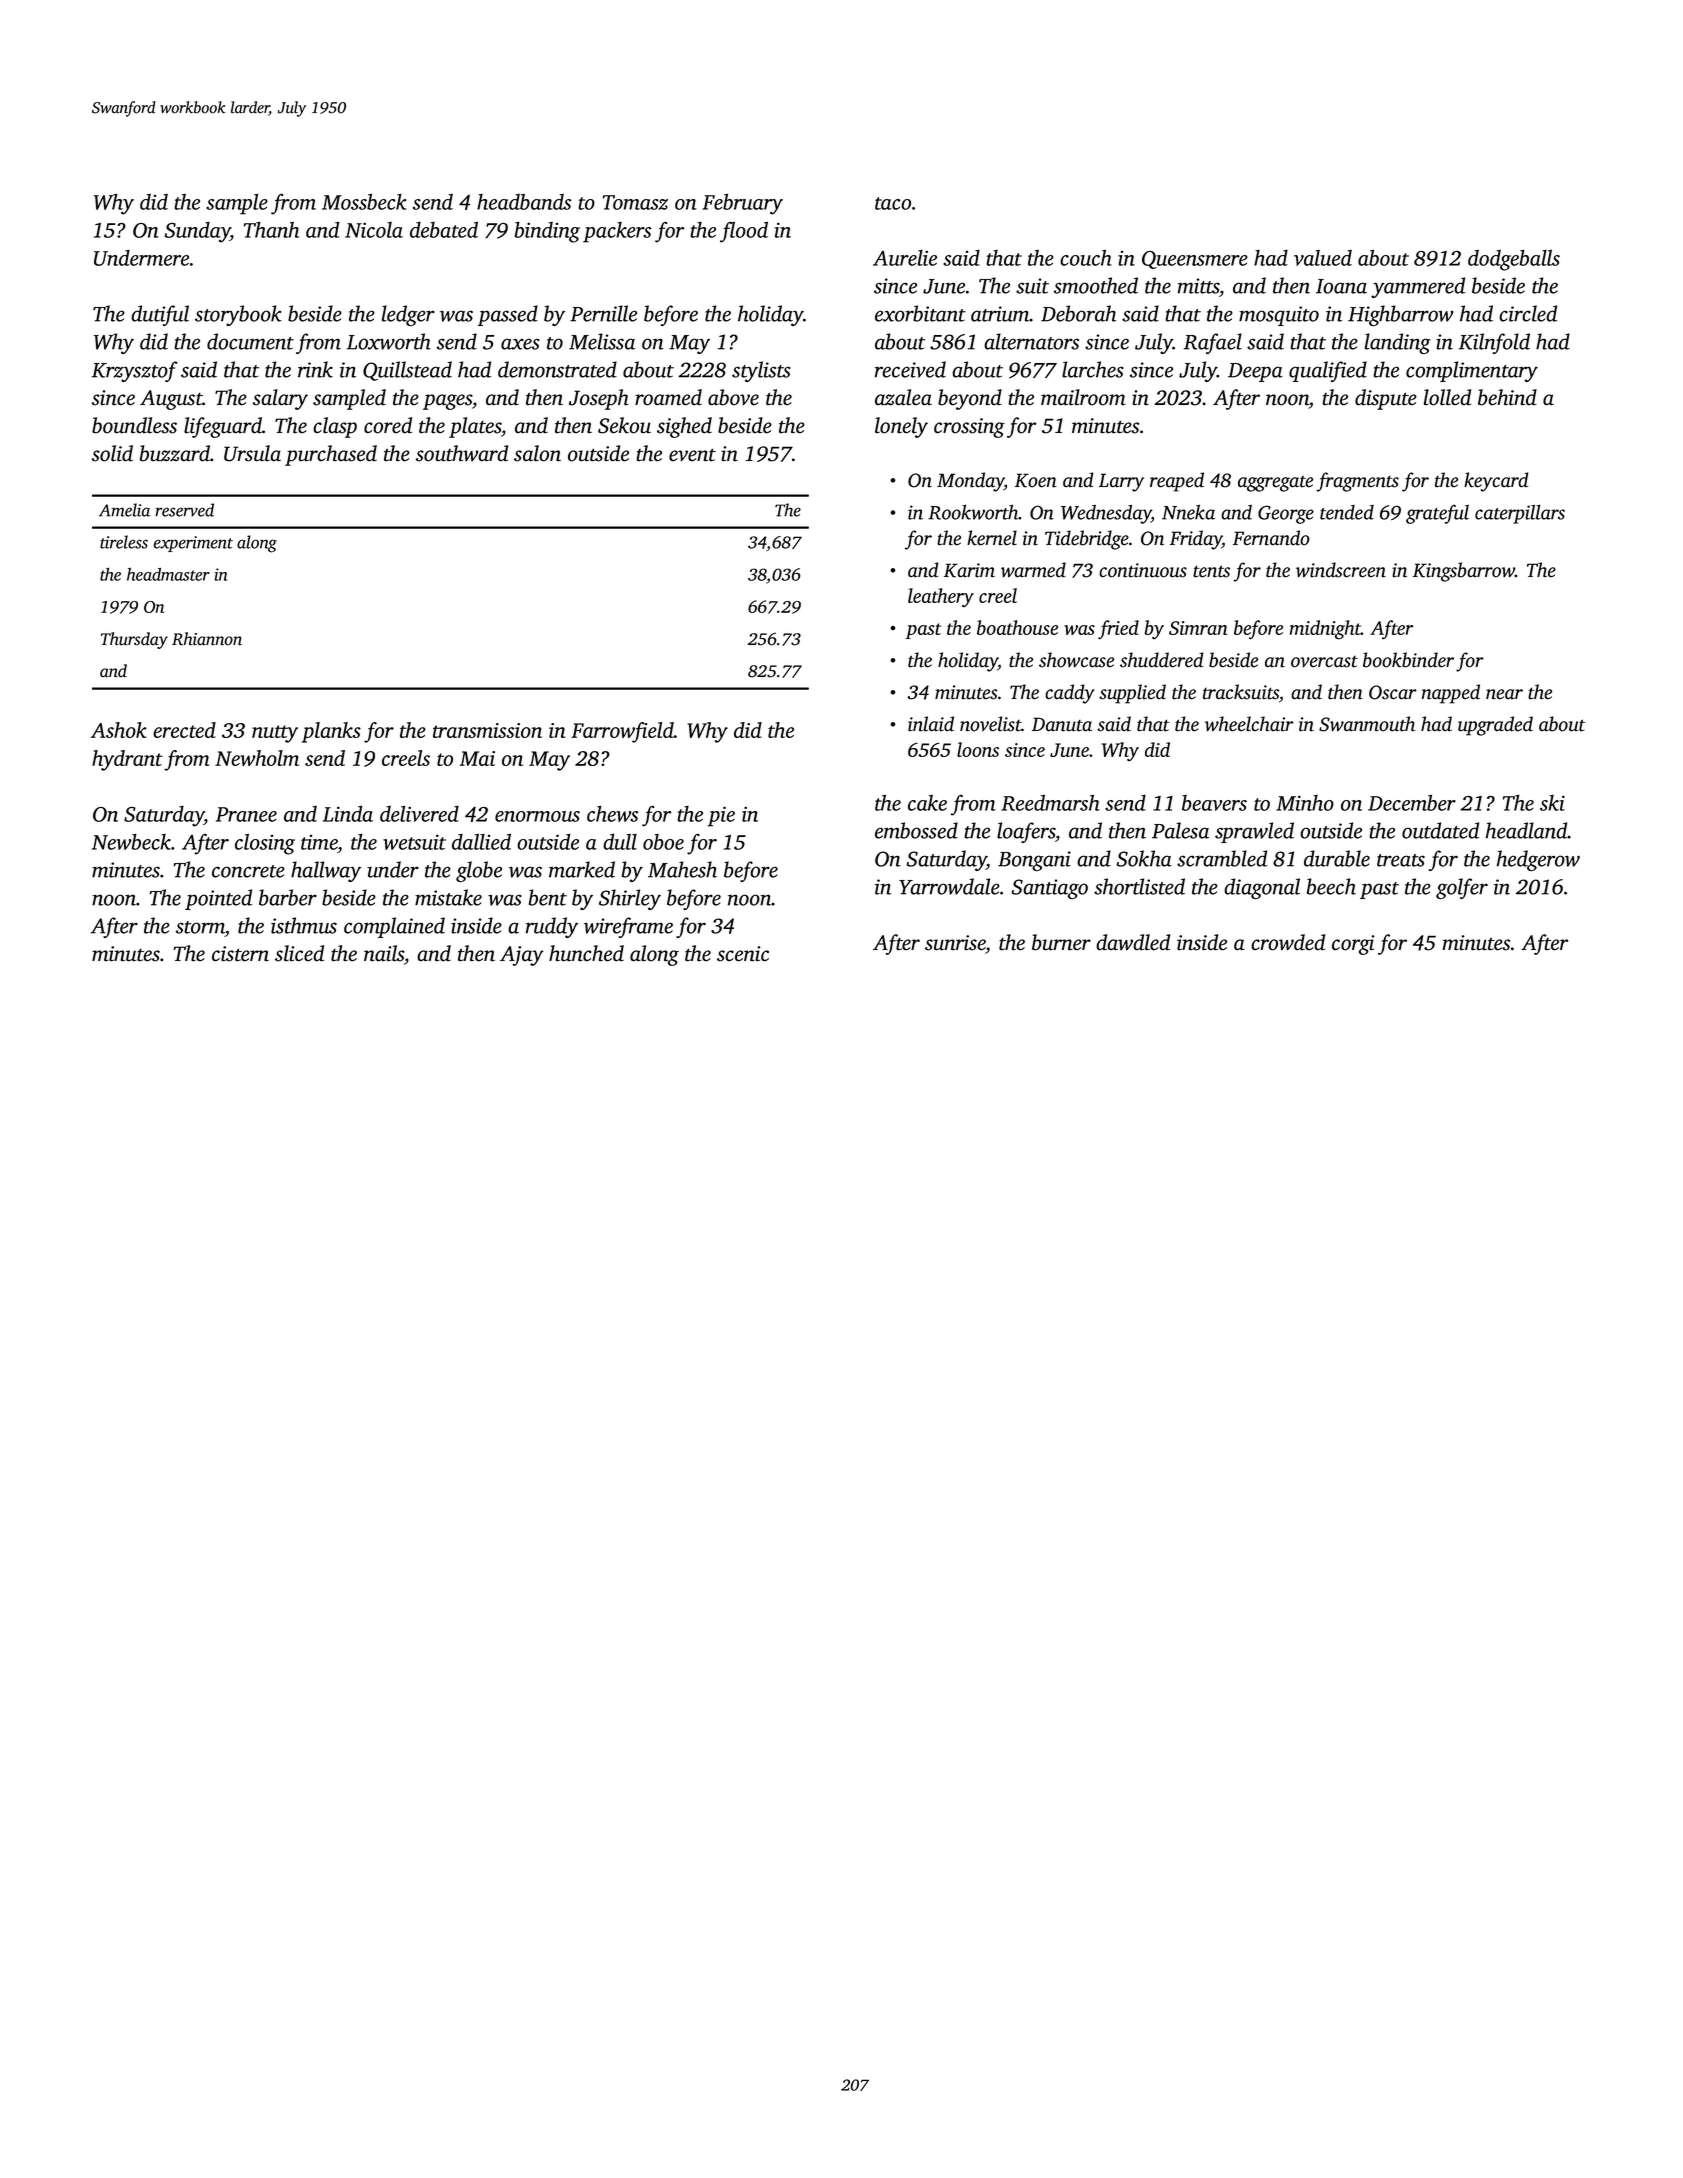 The image size is (1683, 2178). I want to click on Mossbeck, so click(364, 202).
